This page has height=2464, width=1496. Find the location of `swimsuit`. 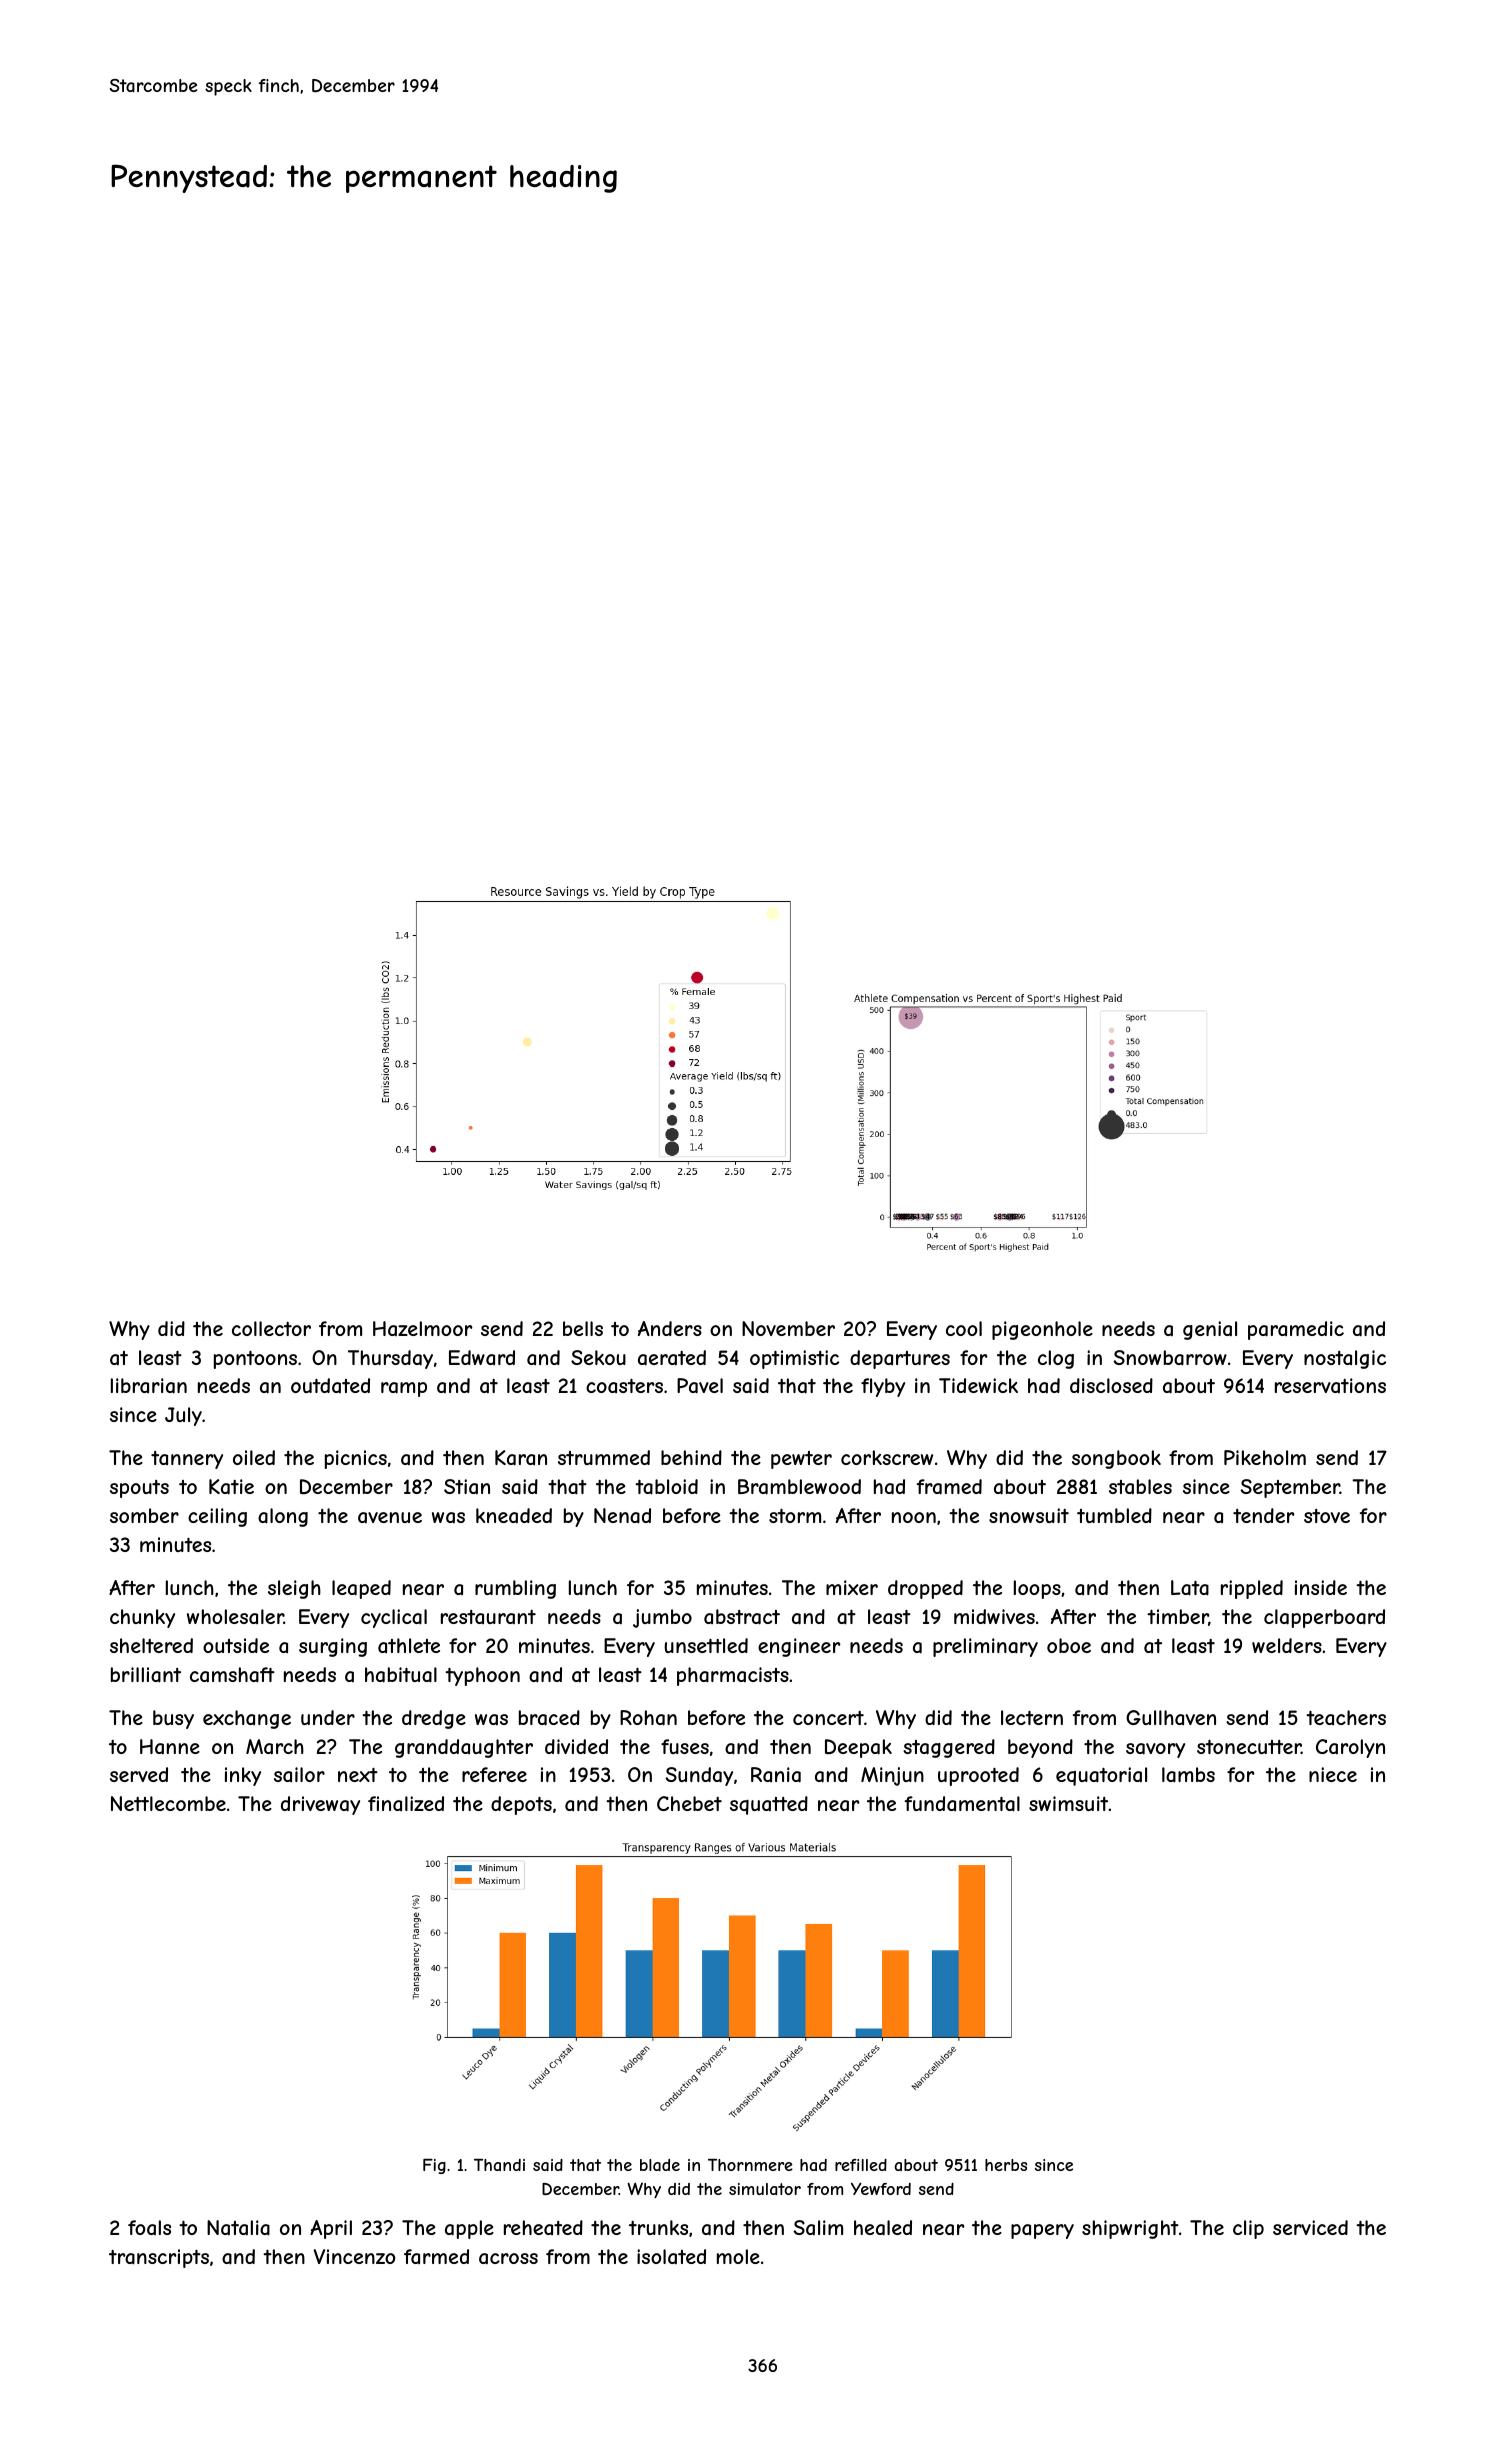

swimsuit is located at coordinates (1068, 1803).
